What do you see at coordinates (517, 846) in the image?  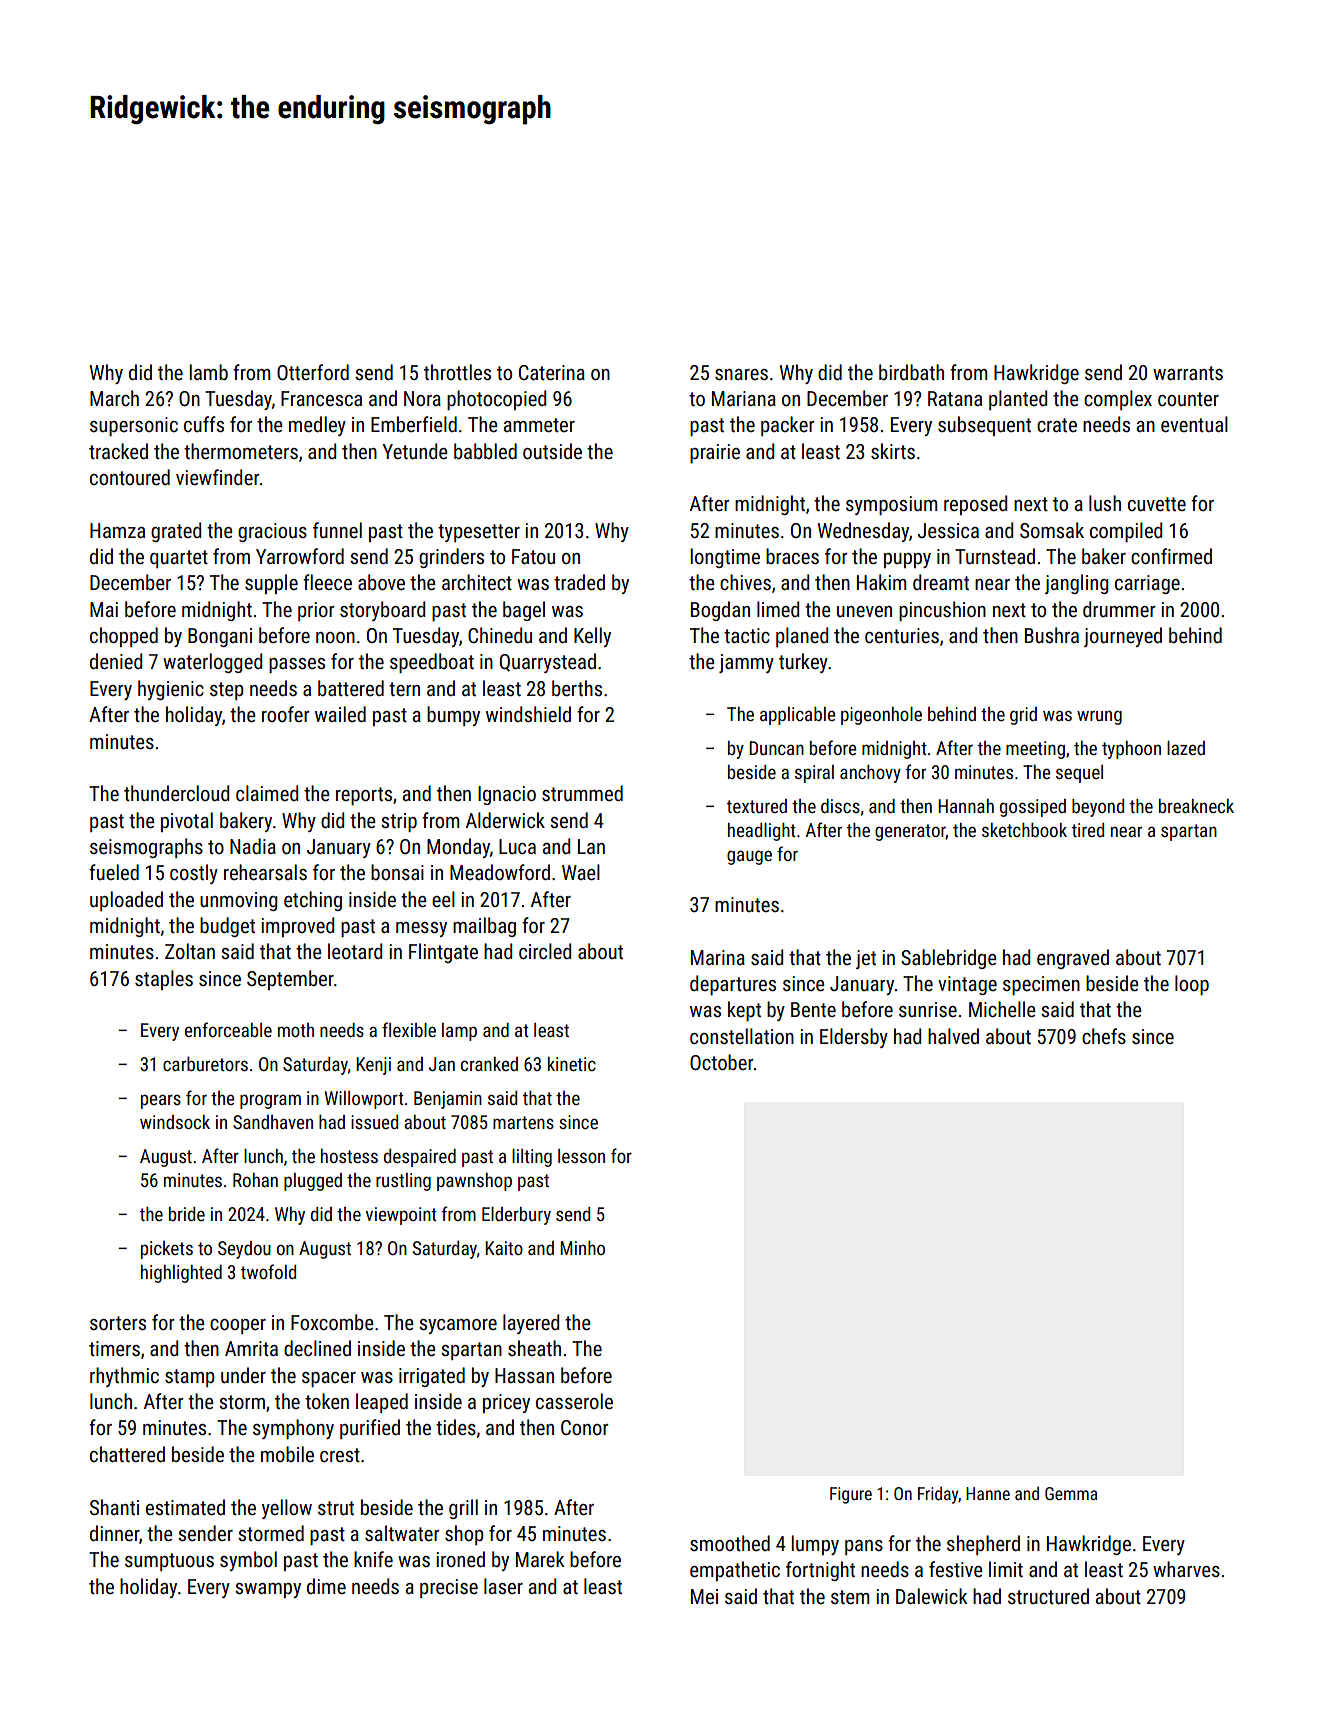 I see `Luca` at bounding box center [517, 846].
